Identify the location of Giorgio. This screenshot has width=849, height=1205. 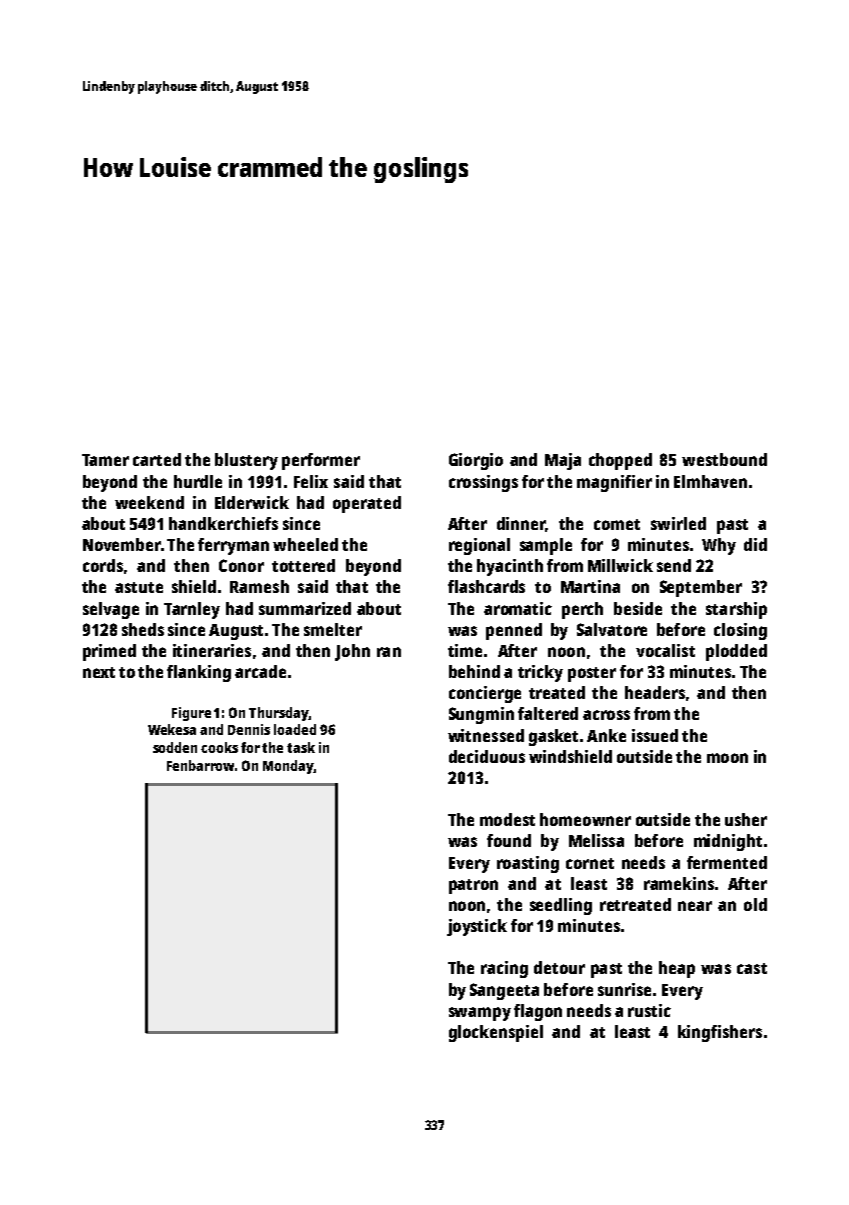
(476, 461).
